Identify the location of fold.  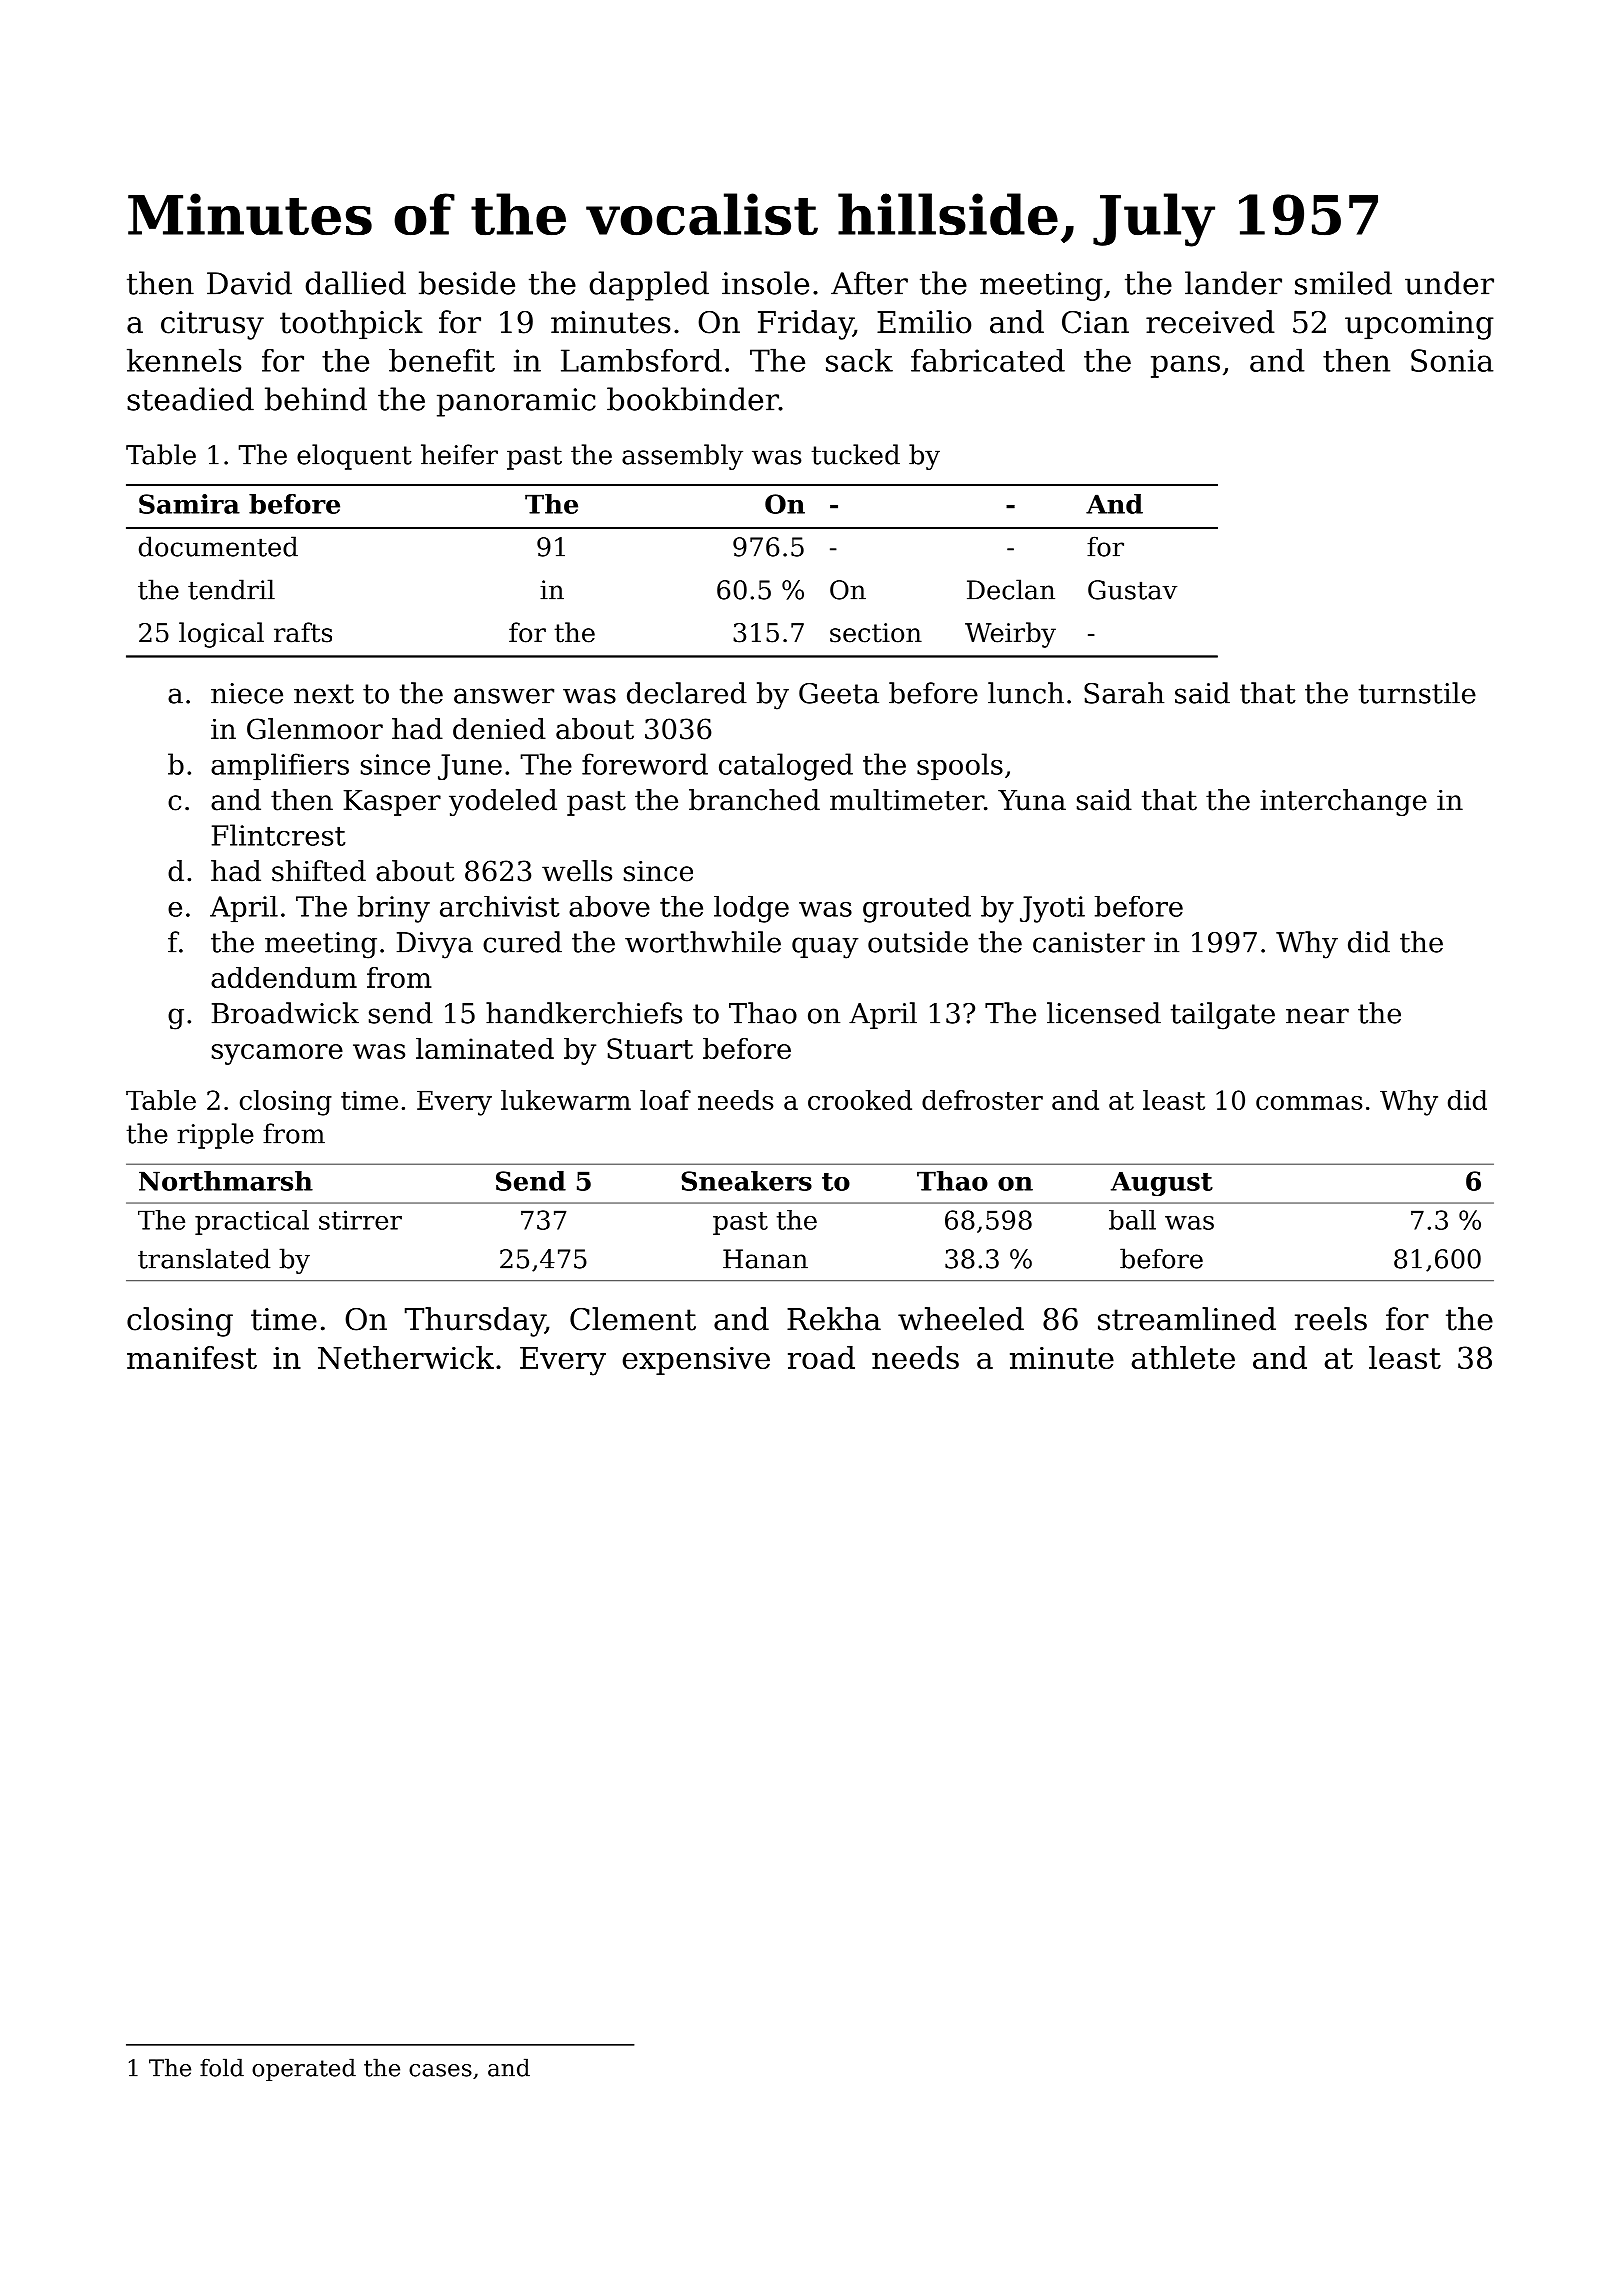
(222, 2067).
